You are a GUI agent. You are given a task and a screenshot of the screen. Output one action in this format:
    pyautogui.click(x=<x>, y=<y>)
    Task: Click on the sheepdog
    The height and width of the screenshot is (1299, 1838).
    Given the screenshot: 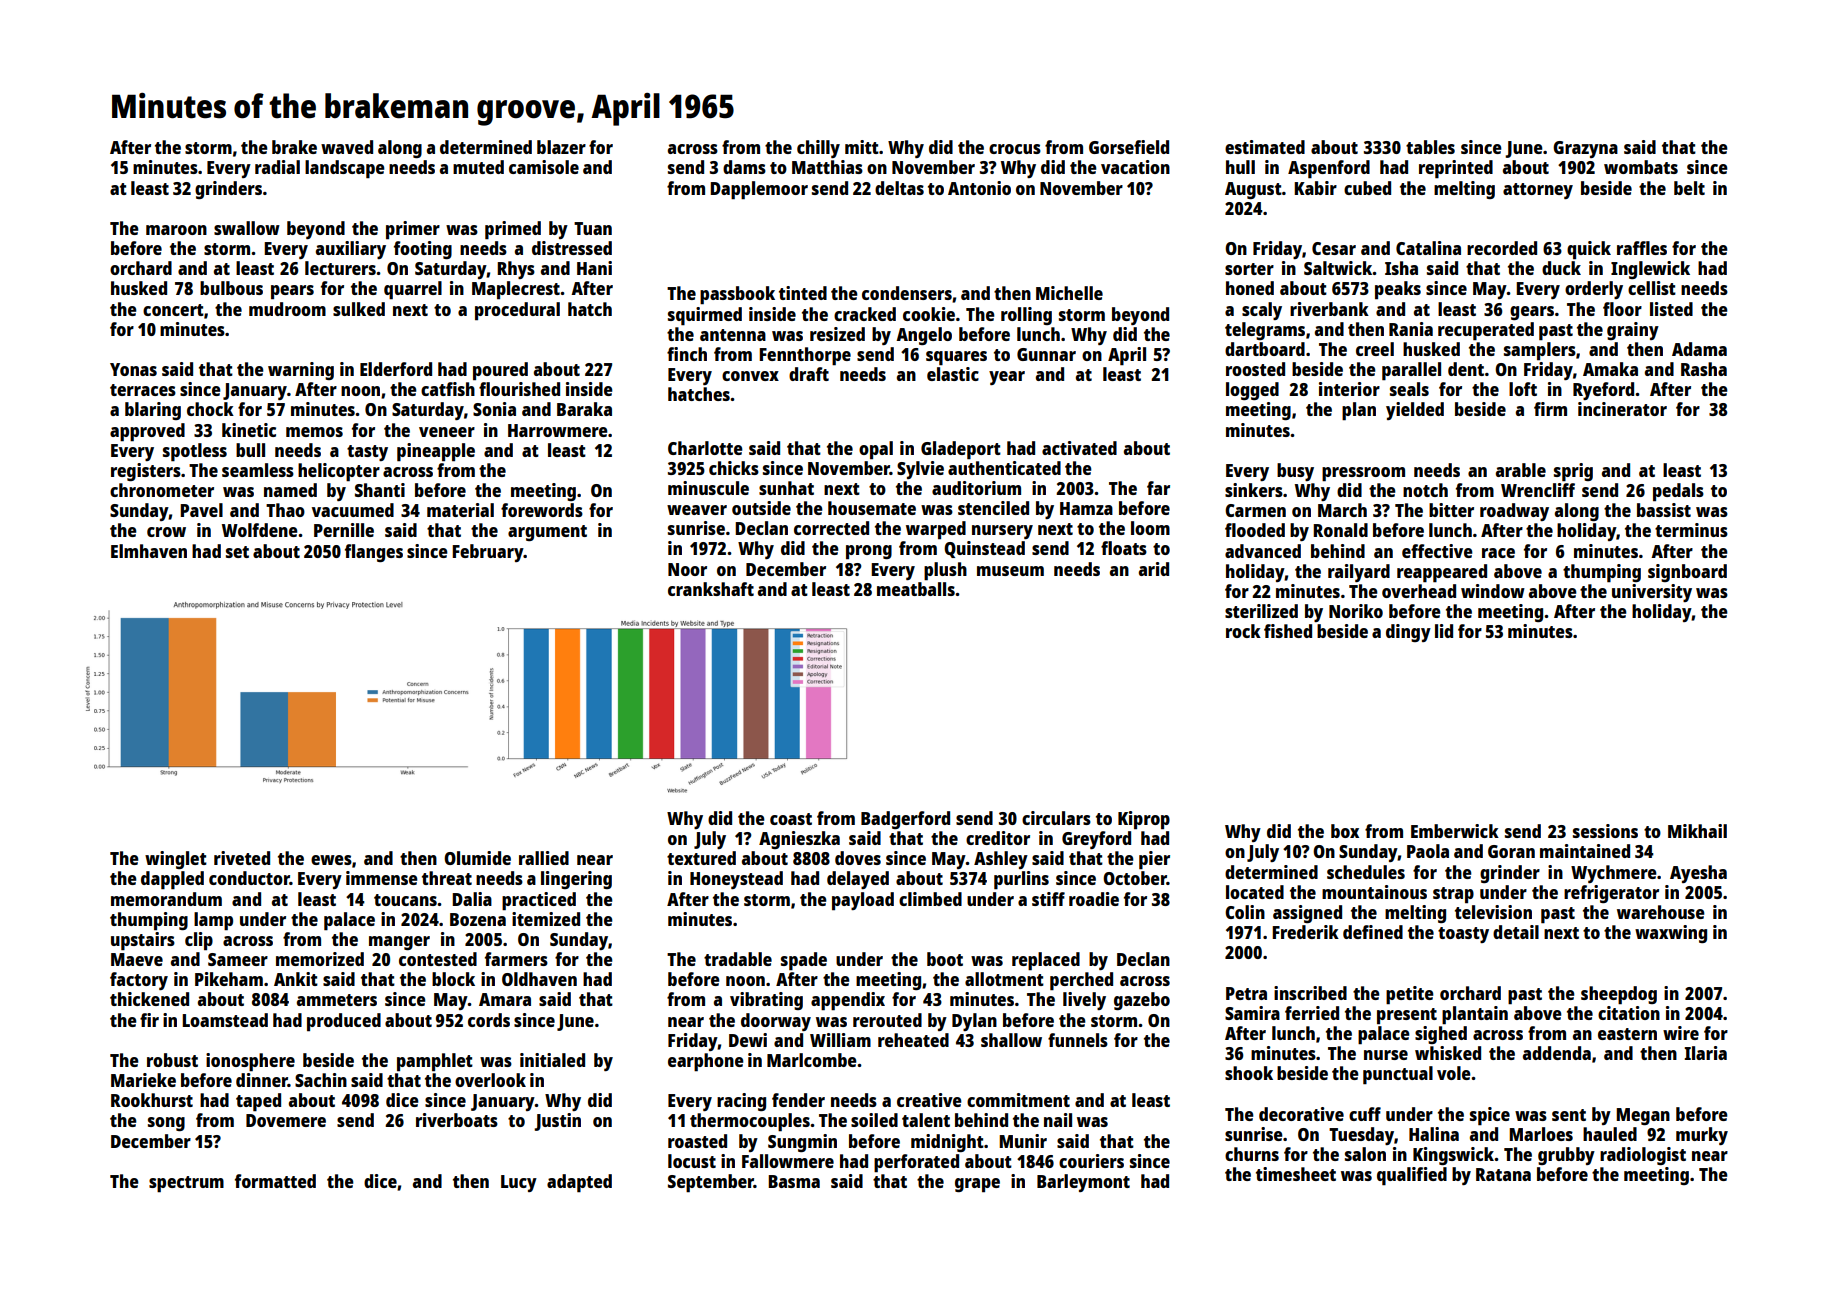 What is the action you would take?
    pyautogui.click(x=1619, y=995)
